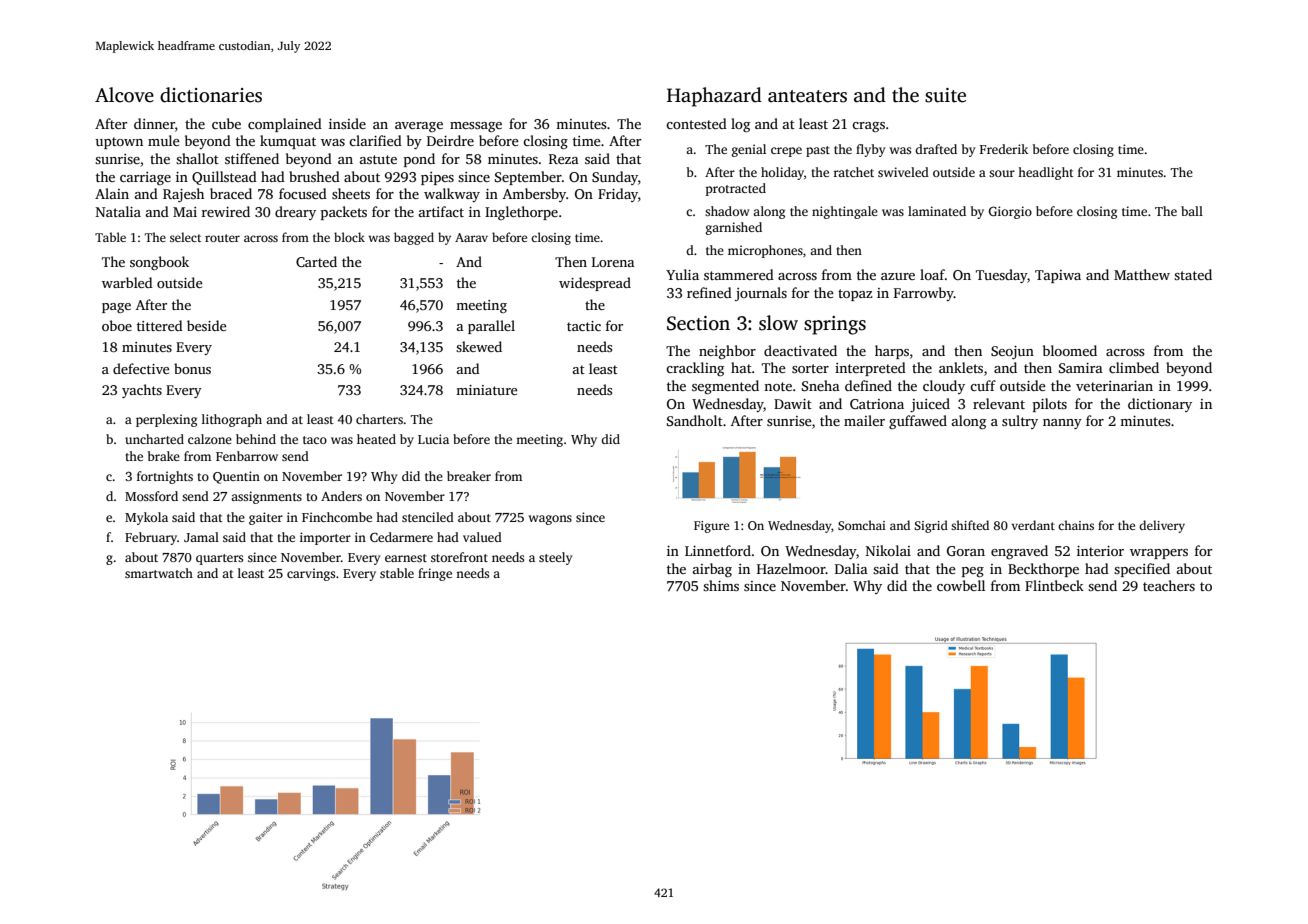 The image size is (1308, 924). Describe the element at coordinates (247, 456) in the screenshot. I see `Fenbarrow` at that location.
